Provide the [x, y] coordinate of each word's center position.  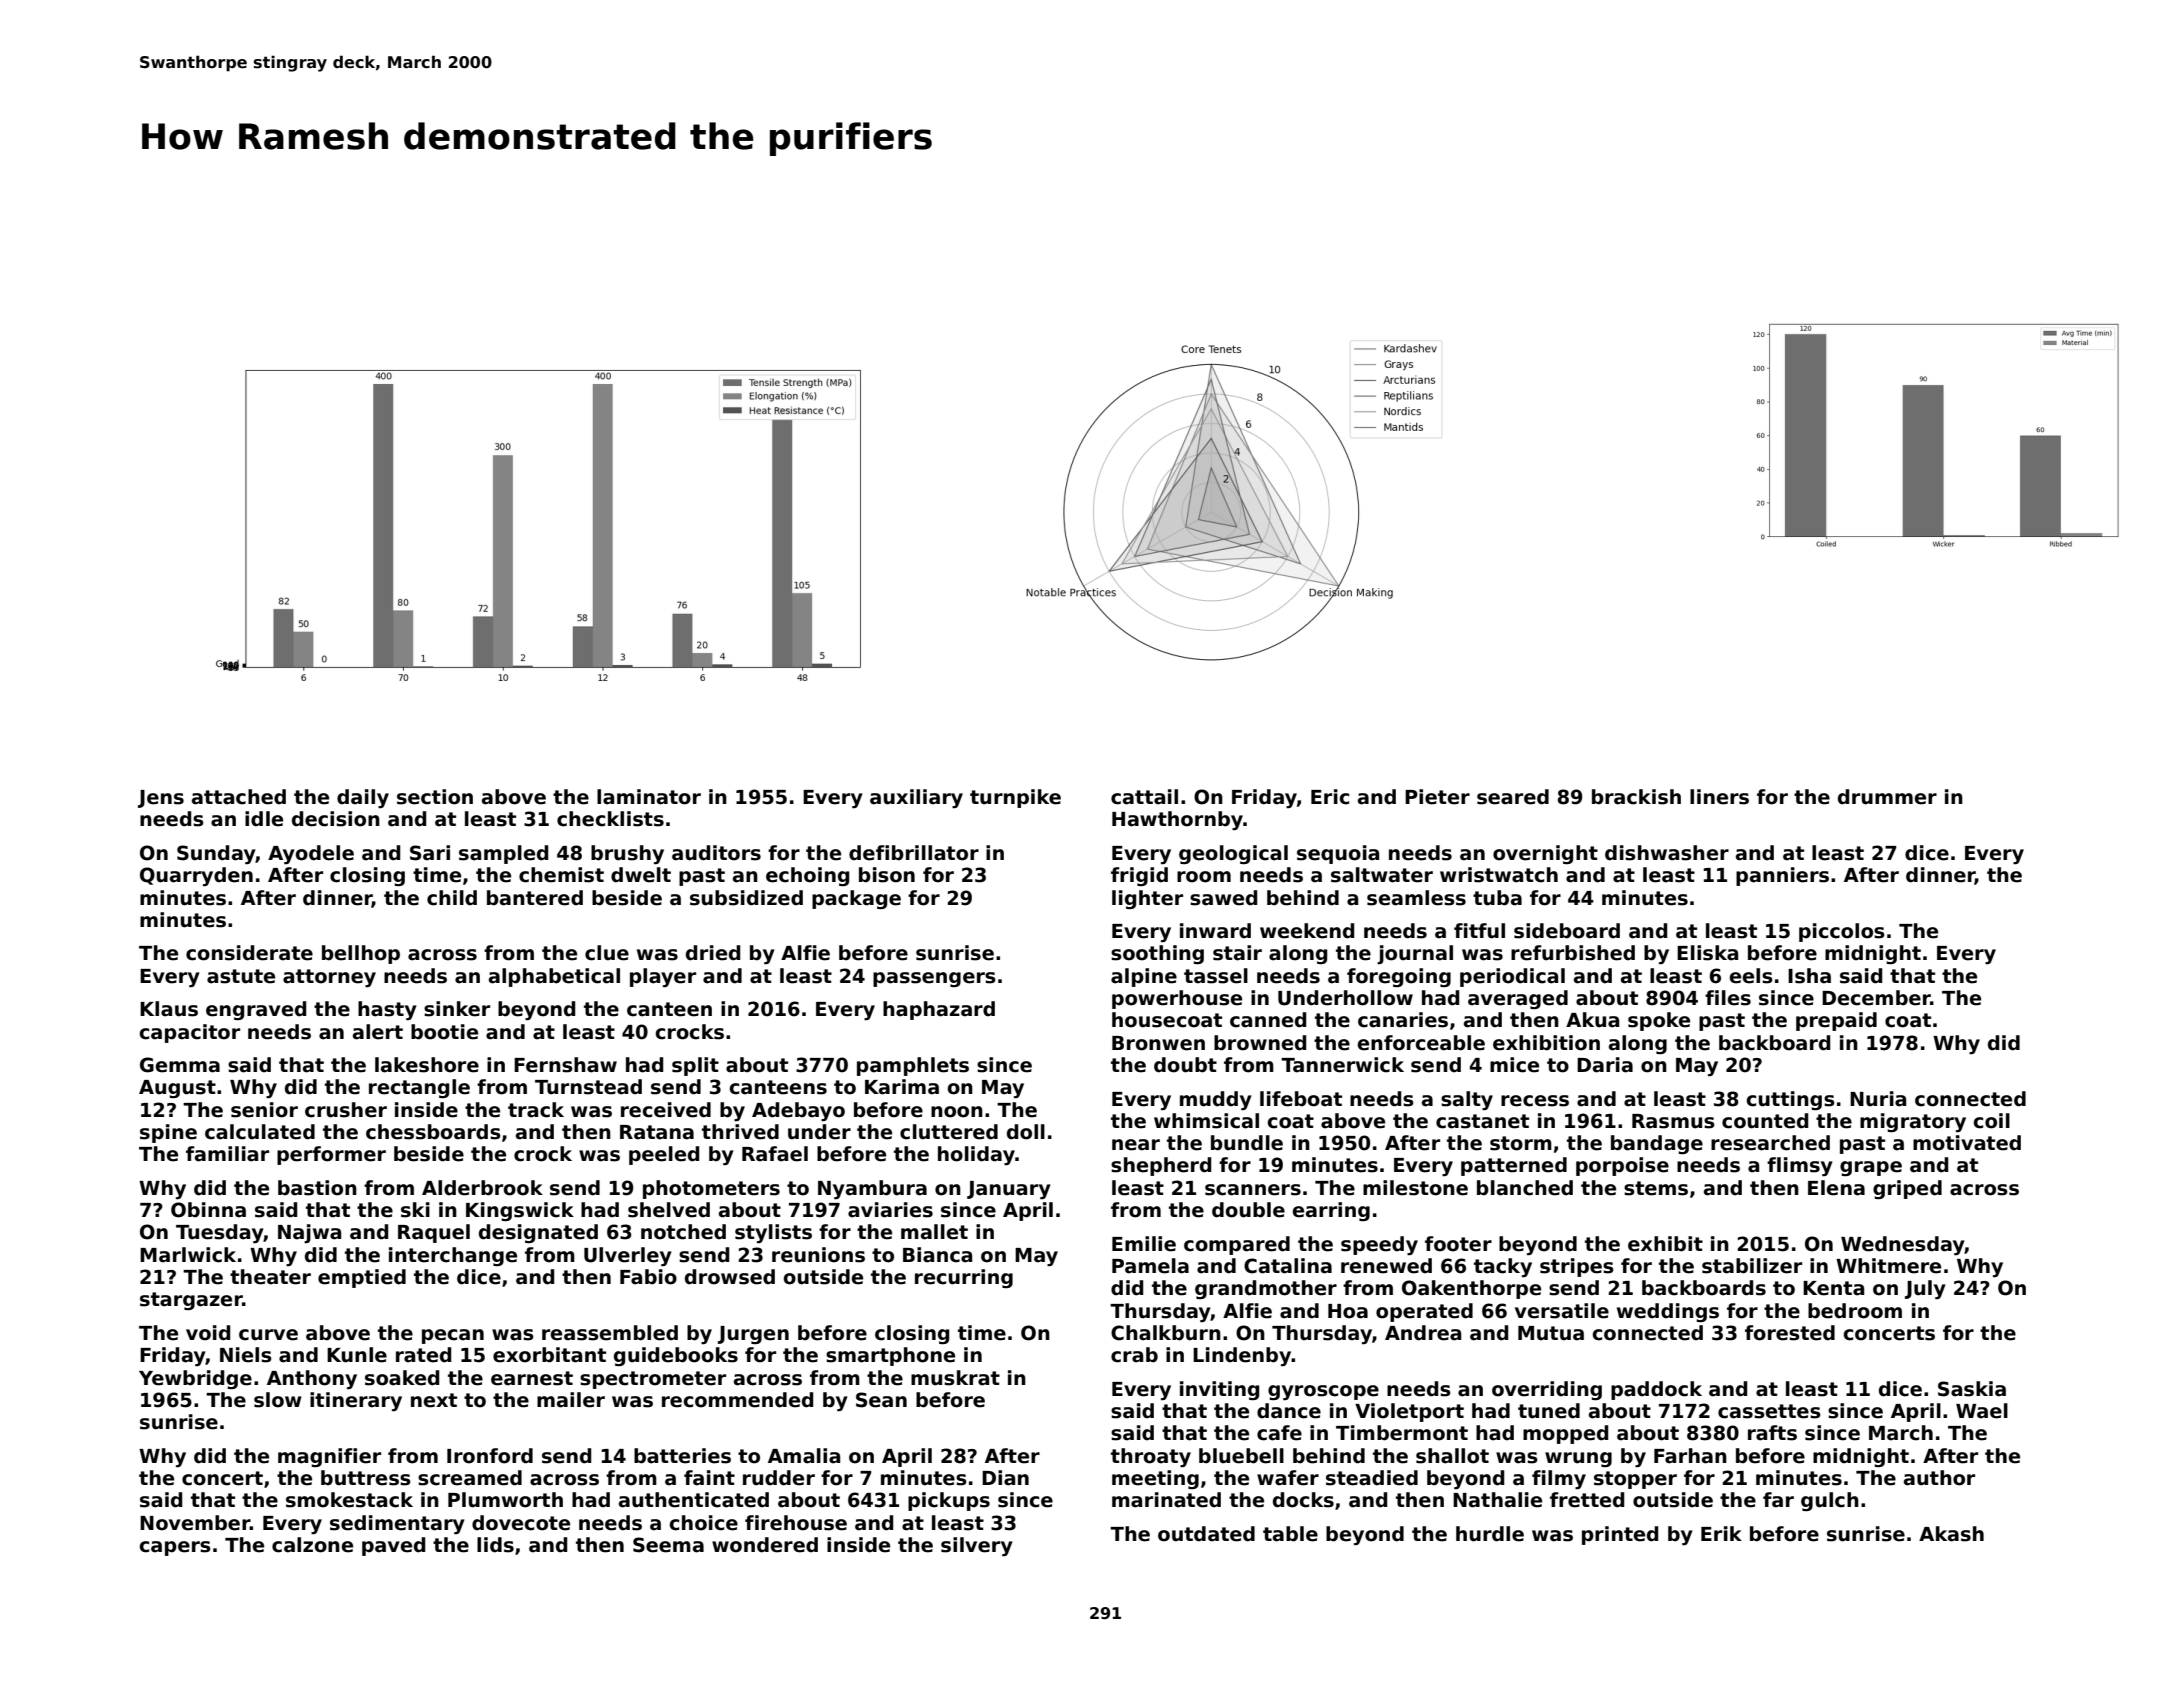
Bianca [937, 1255]
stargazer [191, 1301]
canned [1268, 1020]
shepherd [1161, 1166]
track [536, 1110]
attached [239, 797]
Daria [1605, 1065]
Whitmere [1888, 1266]
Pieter [1437, 797]
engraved [256, 1010]
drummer [1887, 797]
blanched [1525, 1188]
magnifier [329, 1457]
